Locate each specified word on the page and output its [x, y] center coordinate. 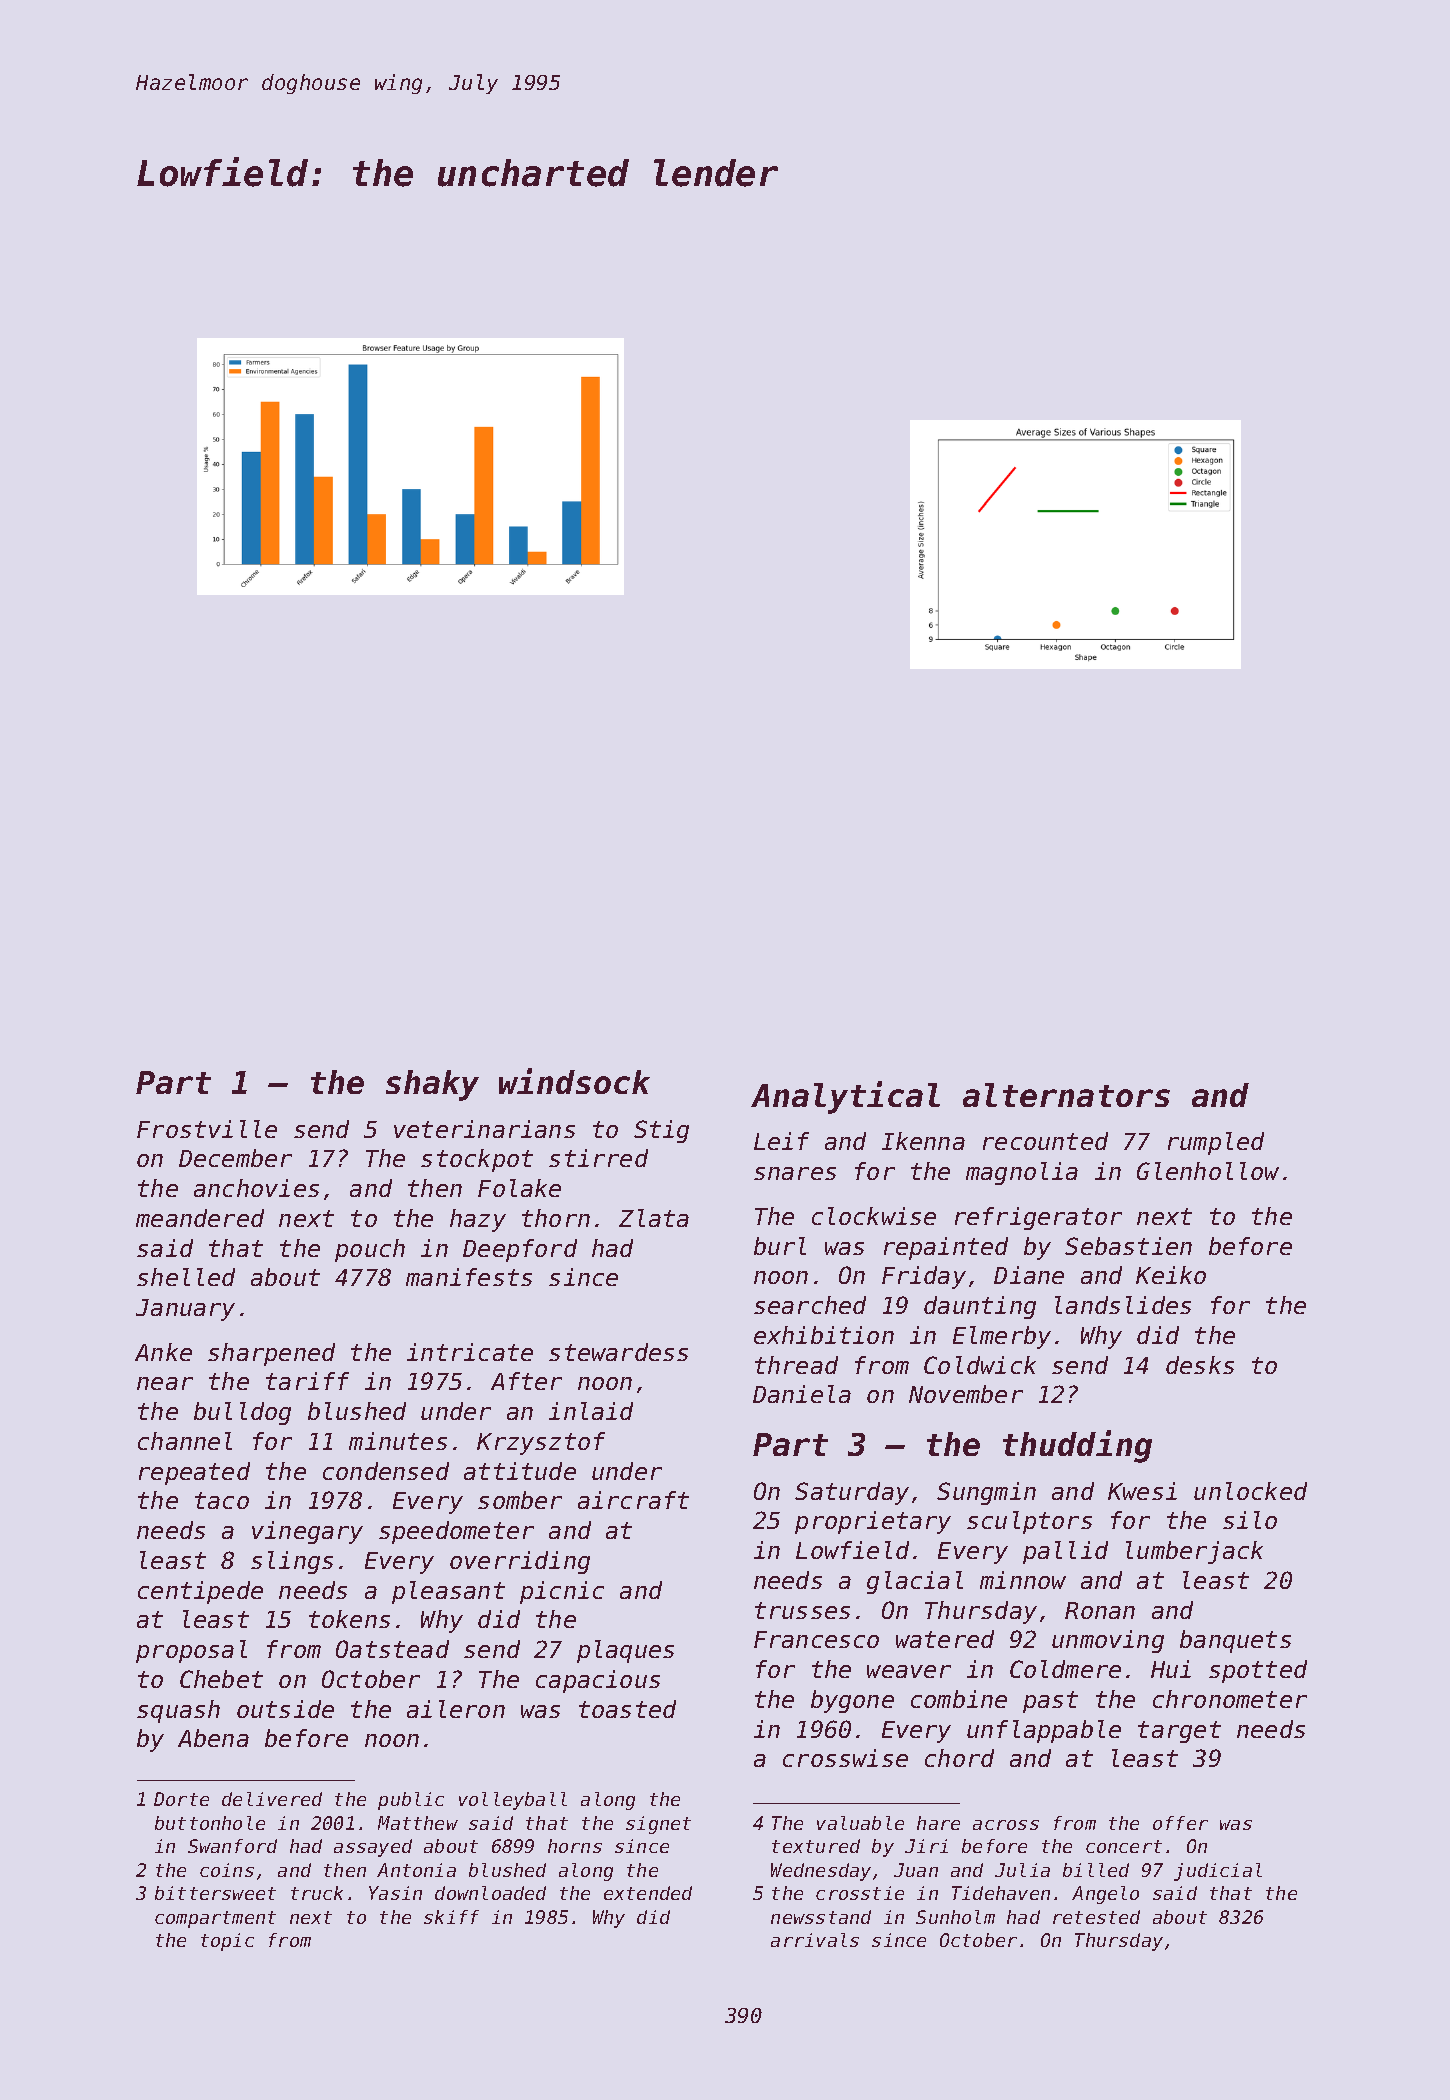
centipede [200, 1592]
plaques [625, 1651]
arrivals [815, 1940]
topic [227, 1942]
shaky [432, 1085]
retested [1096, 1917]
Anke [163, 1352]
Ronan [1100, 1610]
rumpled [1216, 1143]
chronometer [1230, 1699]
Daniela [802, 1394]
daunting [980, 1307]
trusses [802, 1610]
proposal [191, 1651]
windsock [574, 1081]
